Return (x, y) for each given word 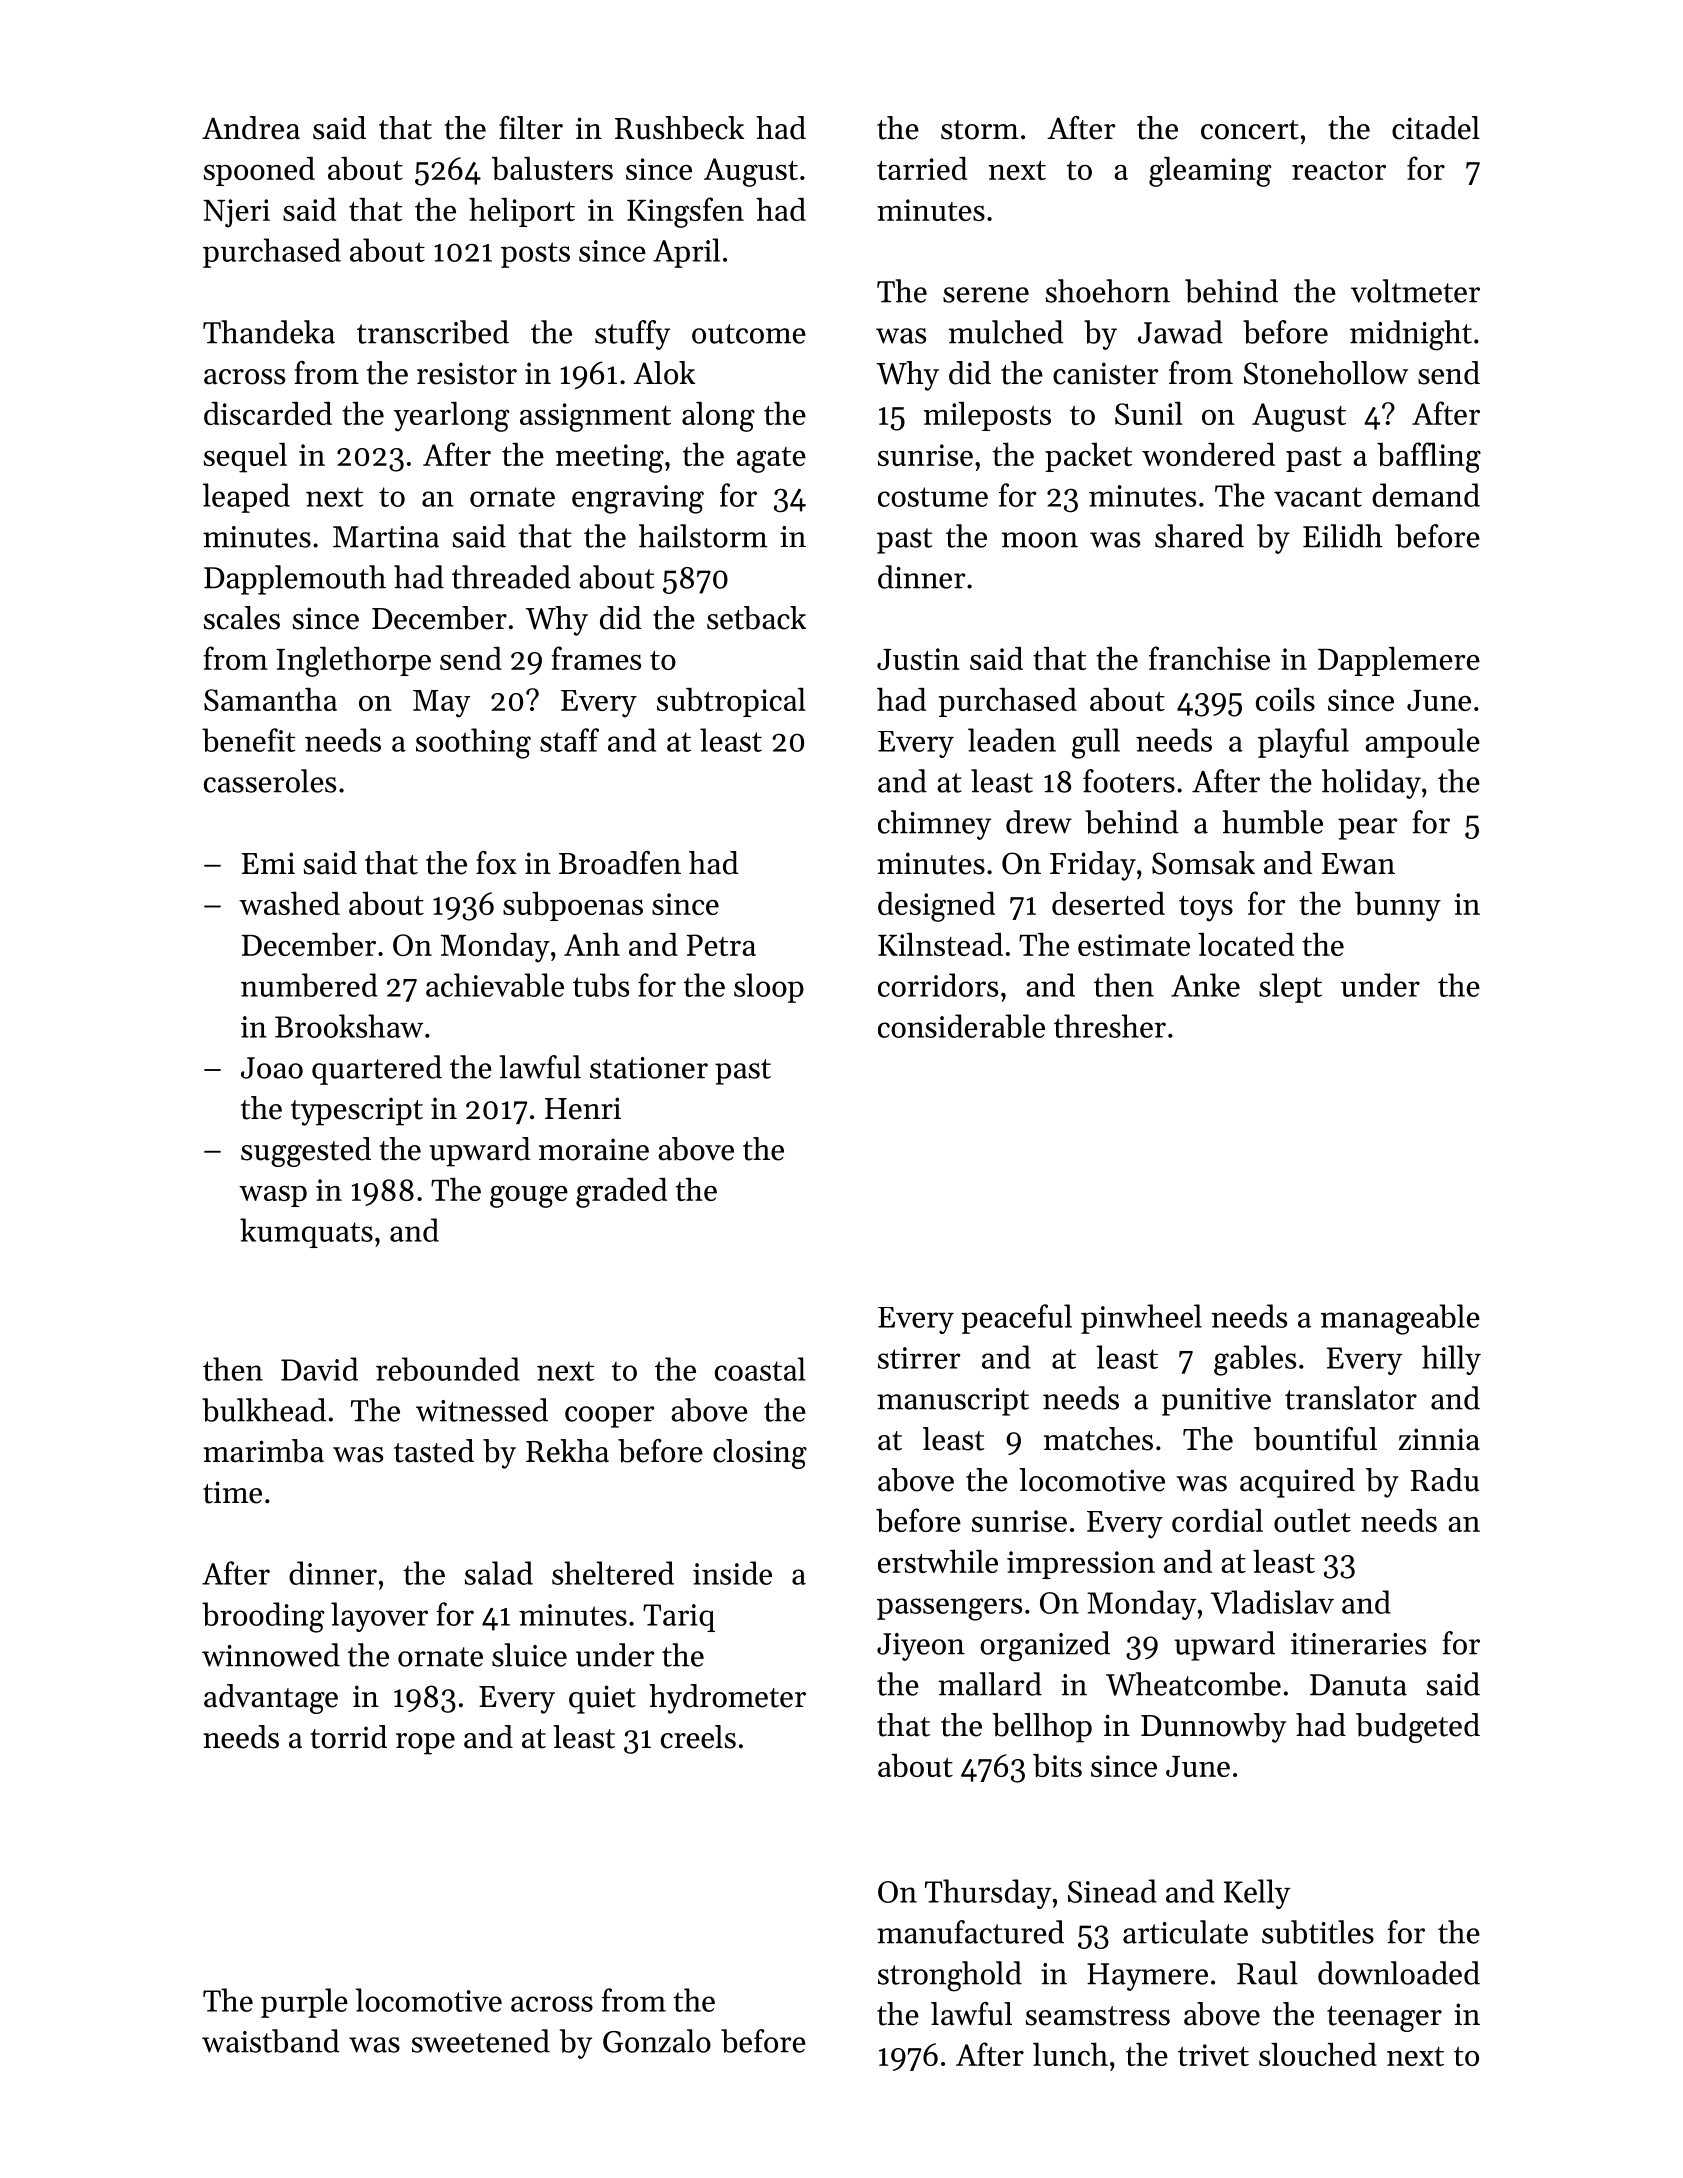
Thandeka (269, 332)
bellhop (1042, 1728)
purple (304, 2003)
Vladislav (1272, 1602)
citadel (1436, 128)
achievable (495, 985)
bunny (1398, 907)
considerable (961, 1026)
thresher (1110, 1026)
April (686, 253)
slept (1290, 988)
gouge (529, 1196)
